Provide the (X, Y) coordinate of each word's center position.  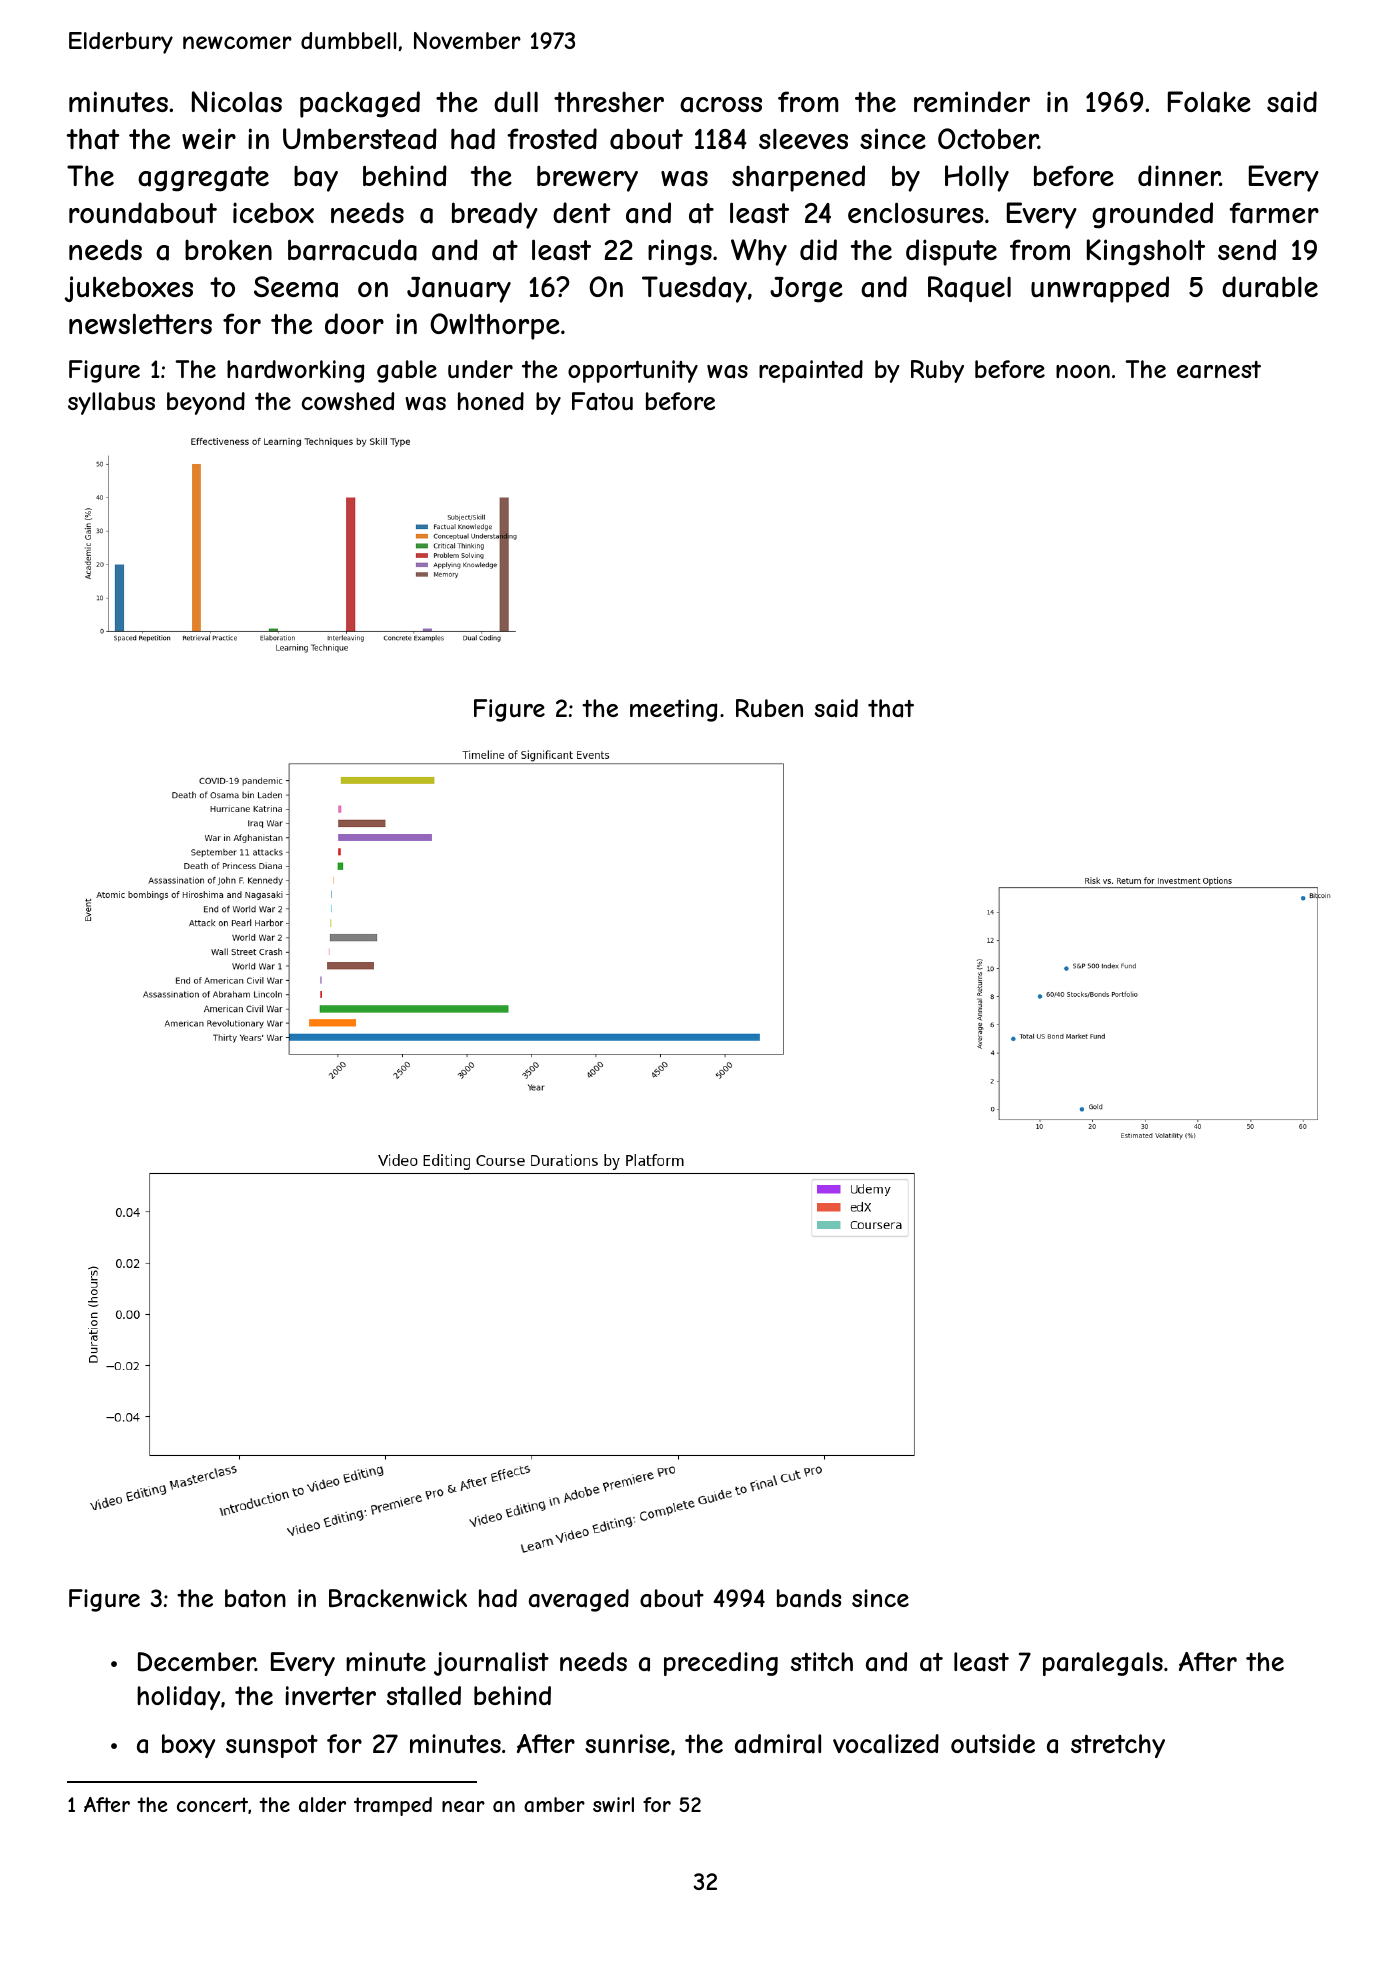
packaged (360, 104)
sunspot (272, 1746)
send (1247, 249)
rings (680, 252)
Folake (1209, 102)
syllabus (111, 403)
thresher (609, 101)
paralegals (1103, 1664)
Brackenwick (398, 1598)
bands (809, 1598)
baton (255, 1598)
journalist (491, 1664)
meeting (673, 710)
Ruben (769, 708)
